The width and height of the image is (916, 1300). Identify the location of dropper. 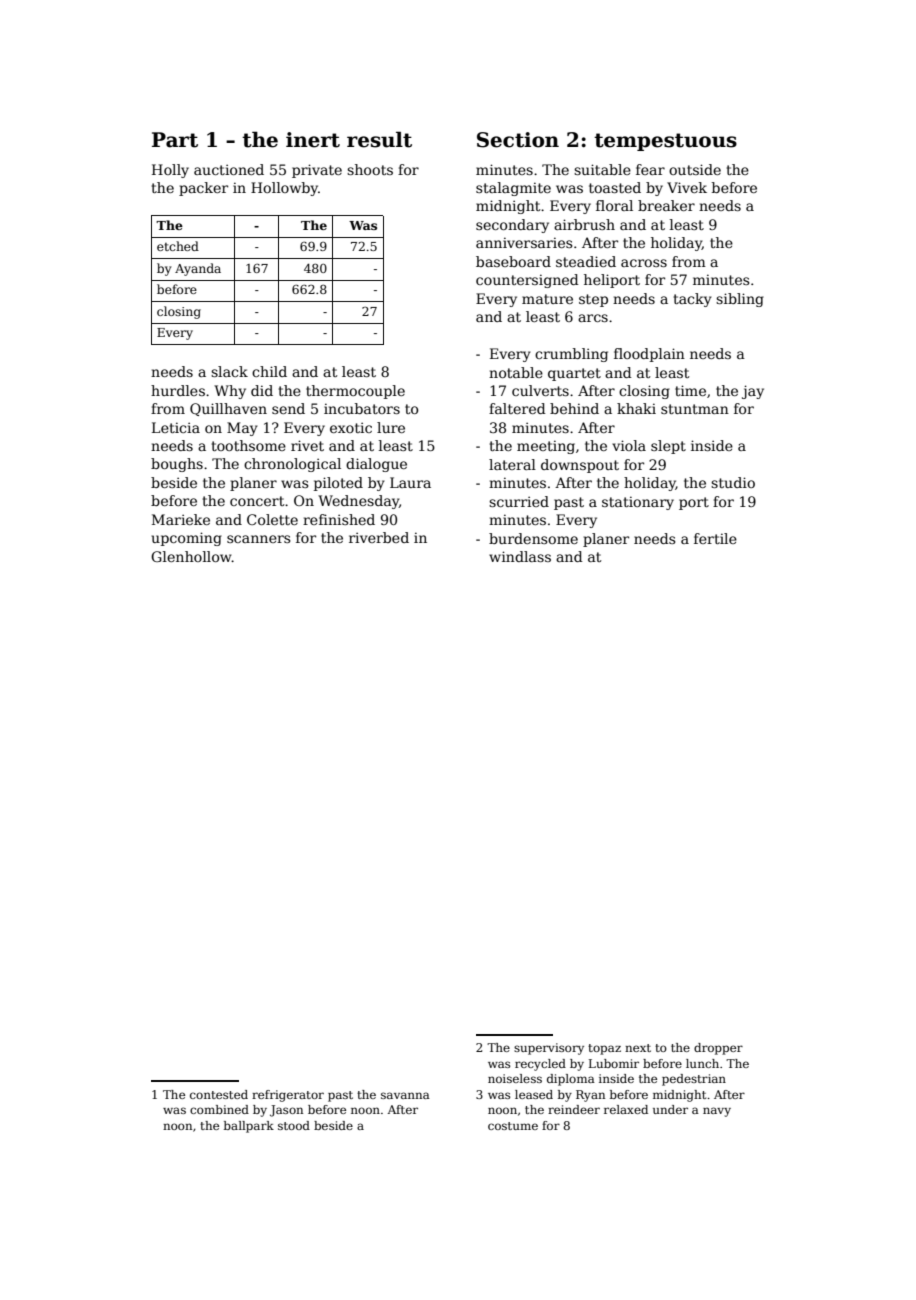
(718, 1049).
